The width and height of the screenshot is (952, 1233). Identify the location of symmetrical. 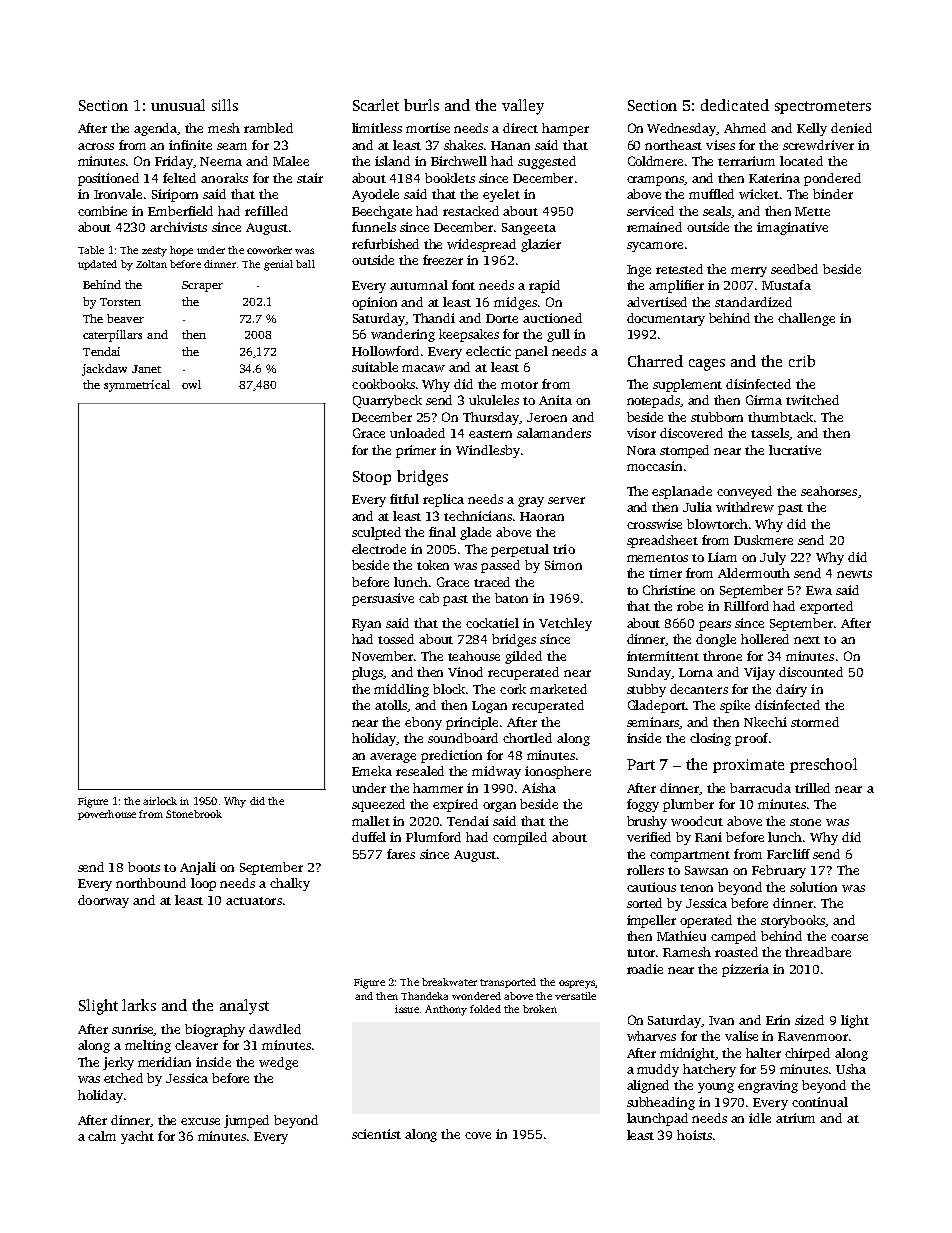
(137, 386).
